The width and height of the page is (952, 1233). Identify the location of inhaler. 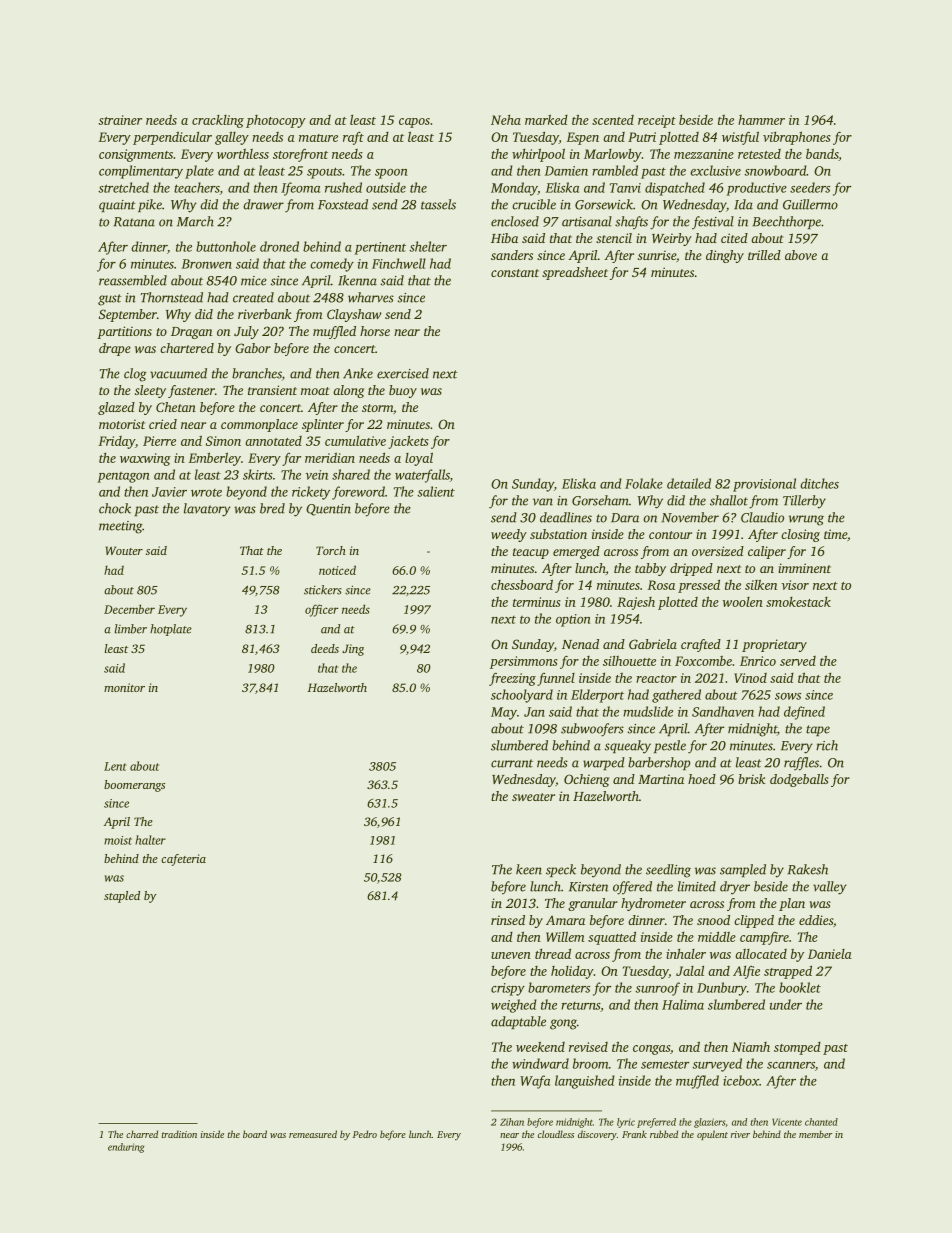
(686, 954).
